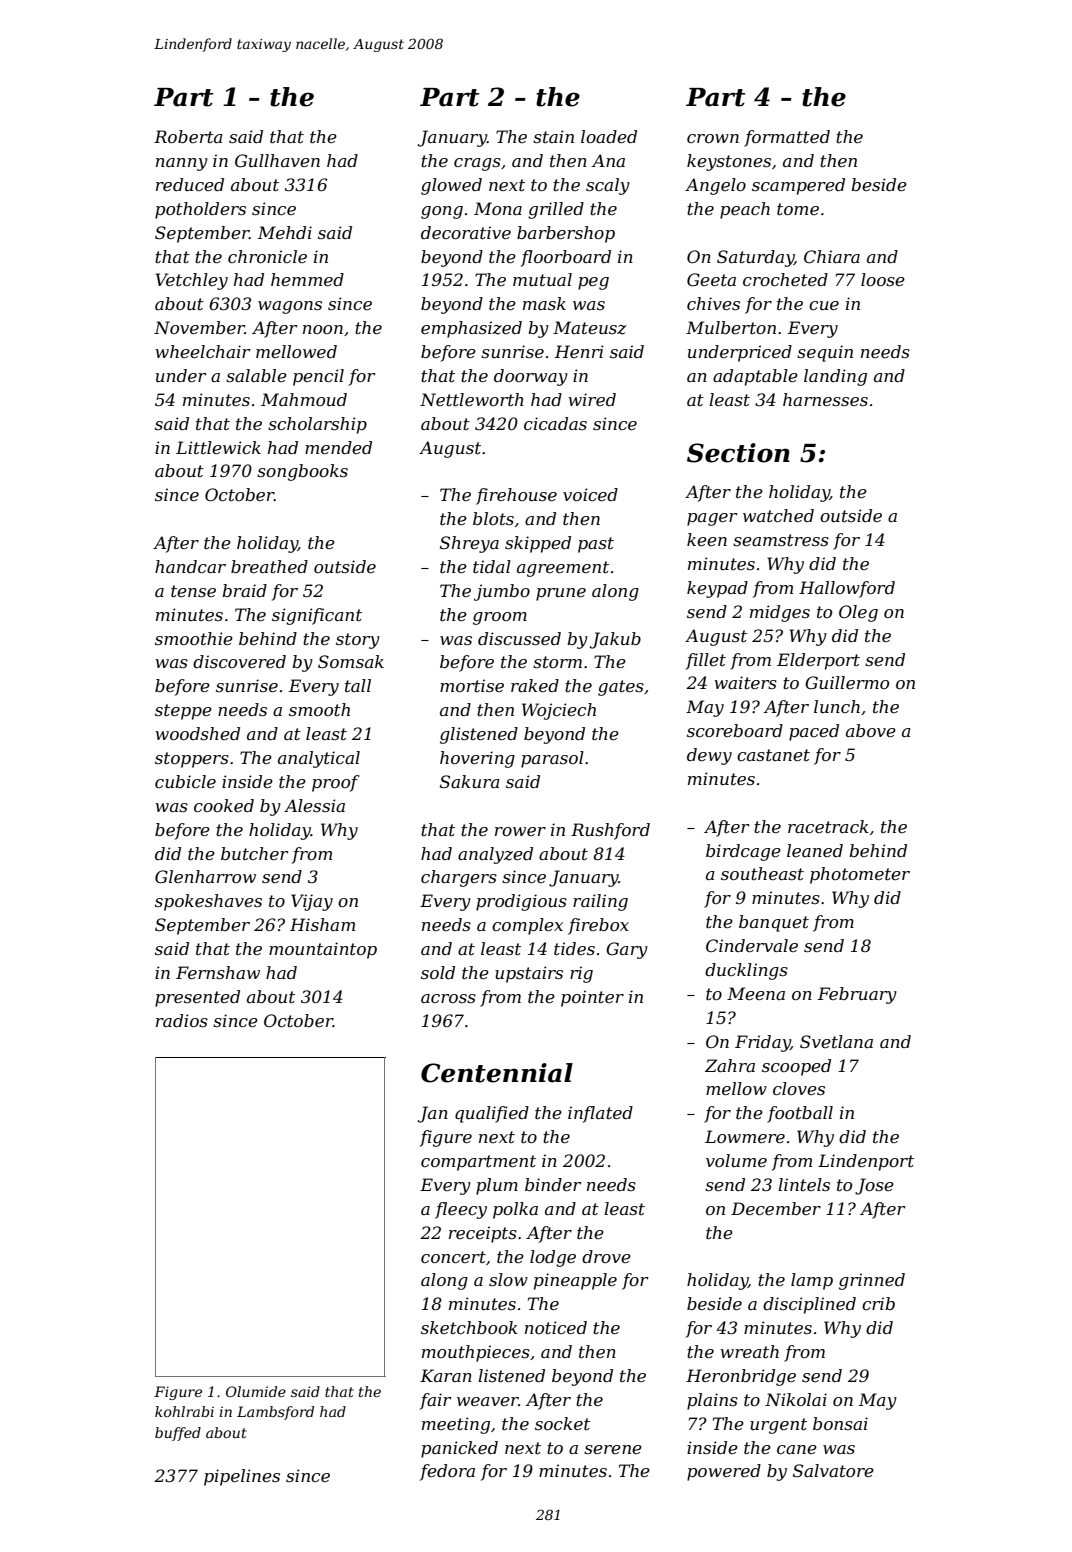 Image resolution: width=1072 pixels, height=1552 pixels. What do you see at coordinates (307, 279) in the screenshot?
I see `hemmed` at bounding box center [307, 279].
